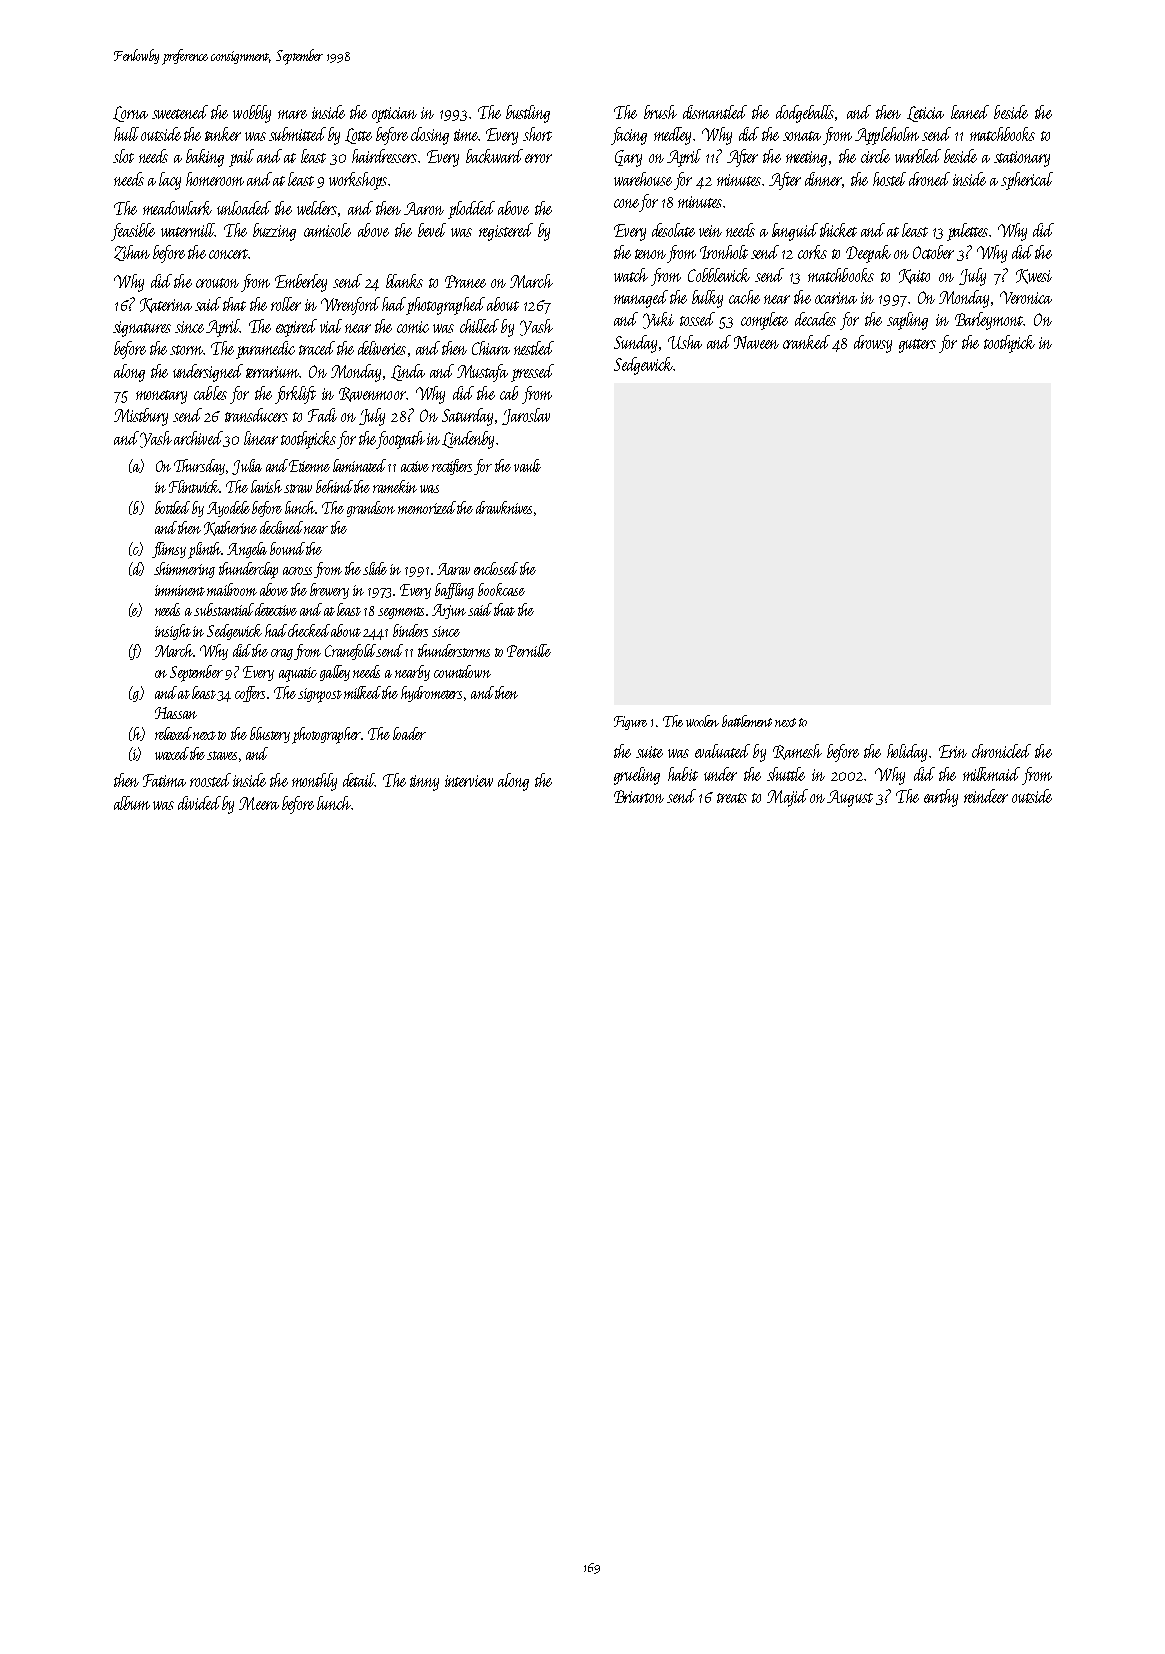  Describe the element at coordinates (358, 136) in the screenshot. I see `Lotte` at that location.
